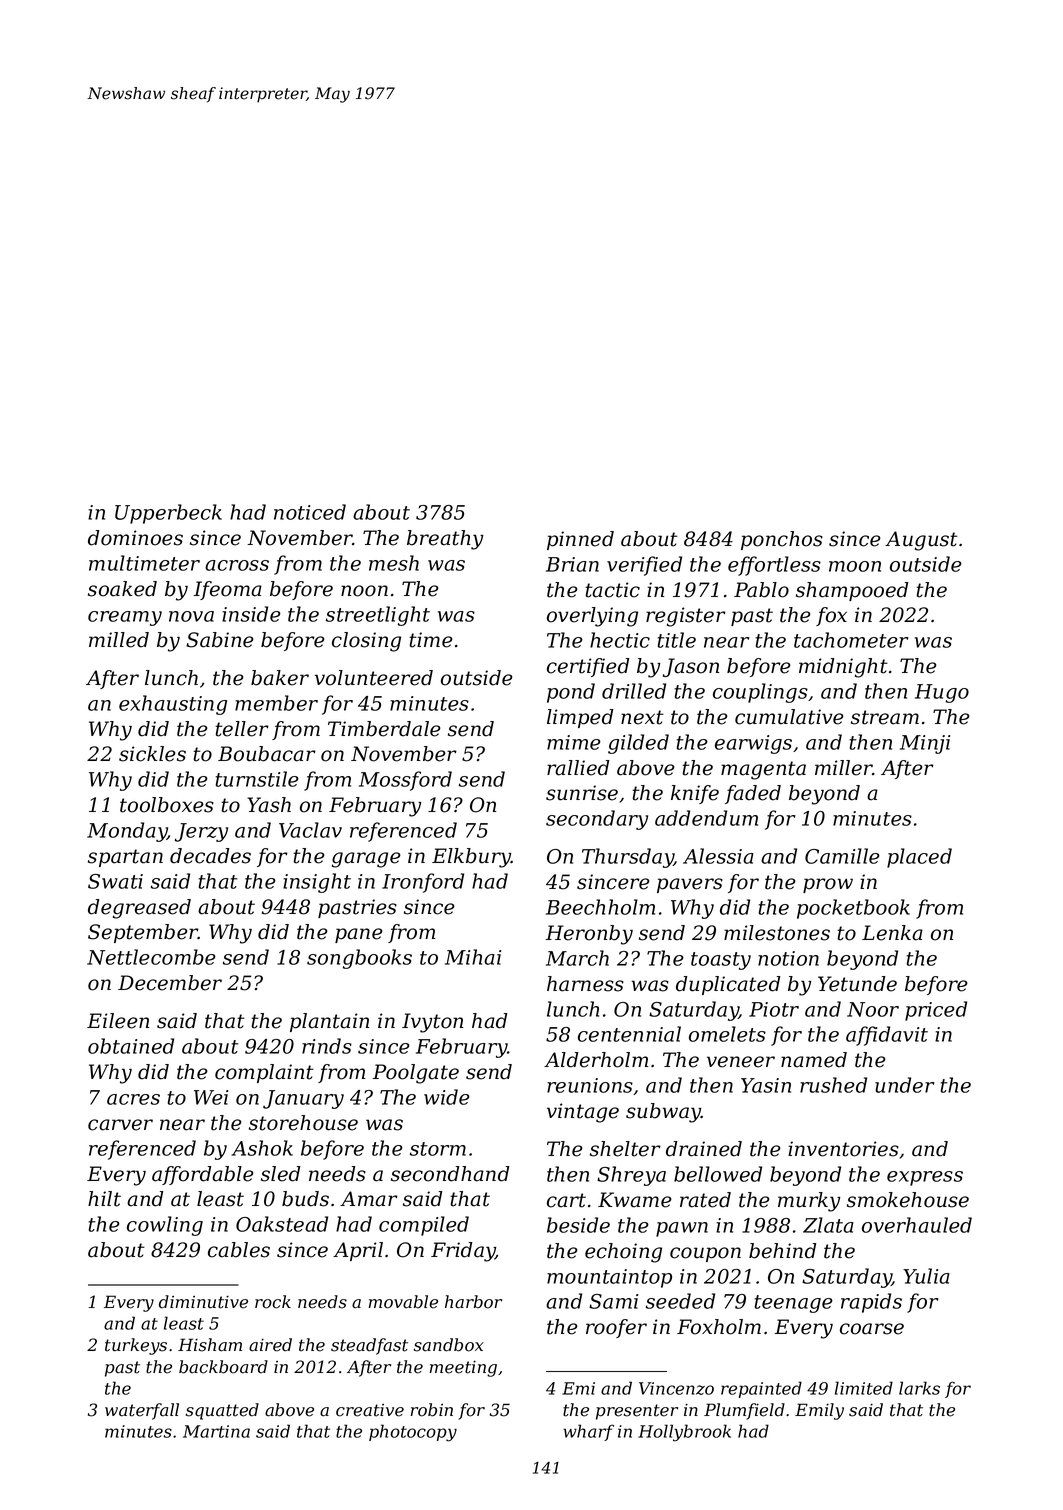  What do you see at coordinates (359, 935) in the image?
I see `pane` at bounding box center [359, 935].
